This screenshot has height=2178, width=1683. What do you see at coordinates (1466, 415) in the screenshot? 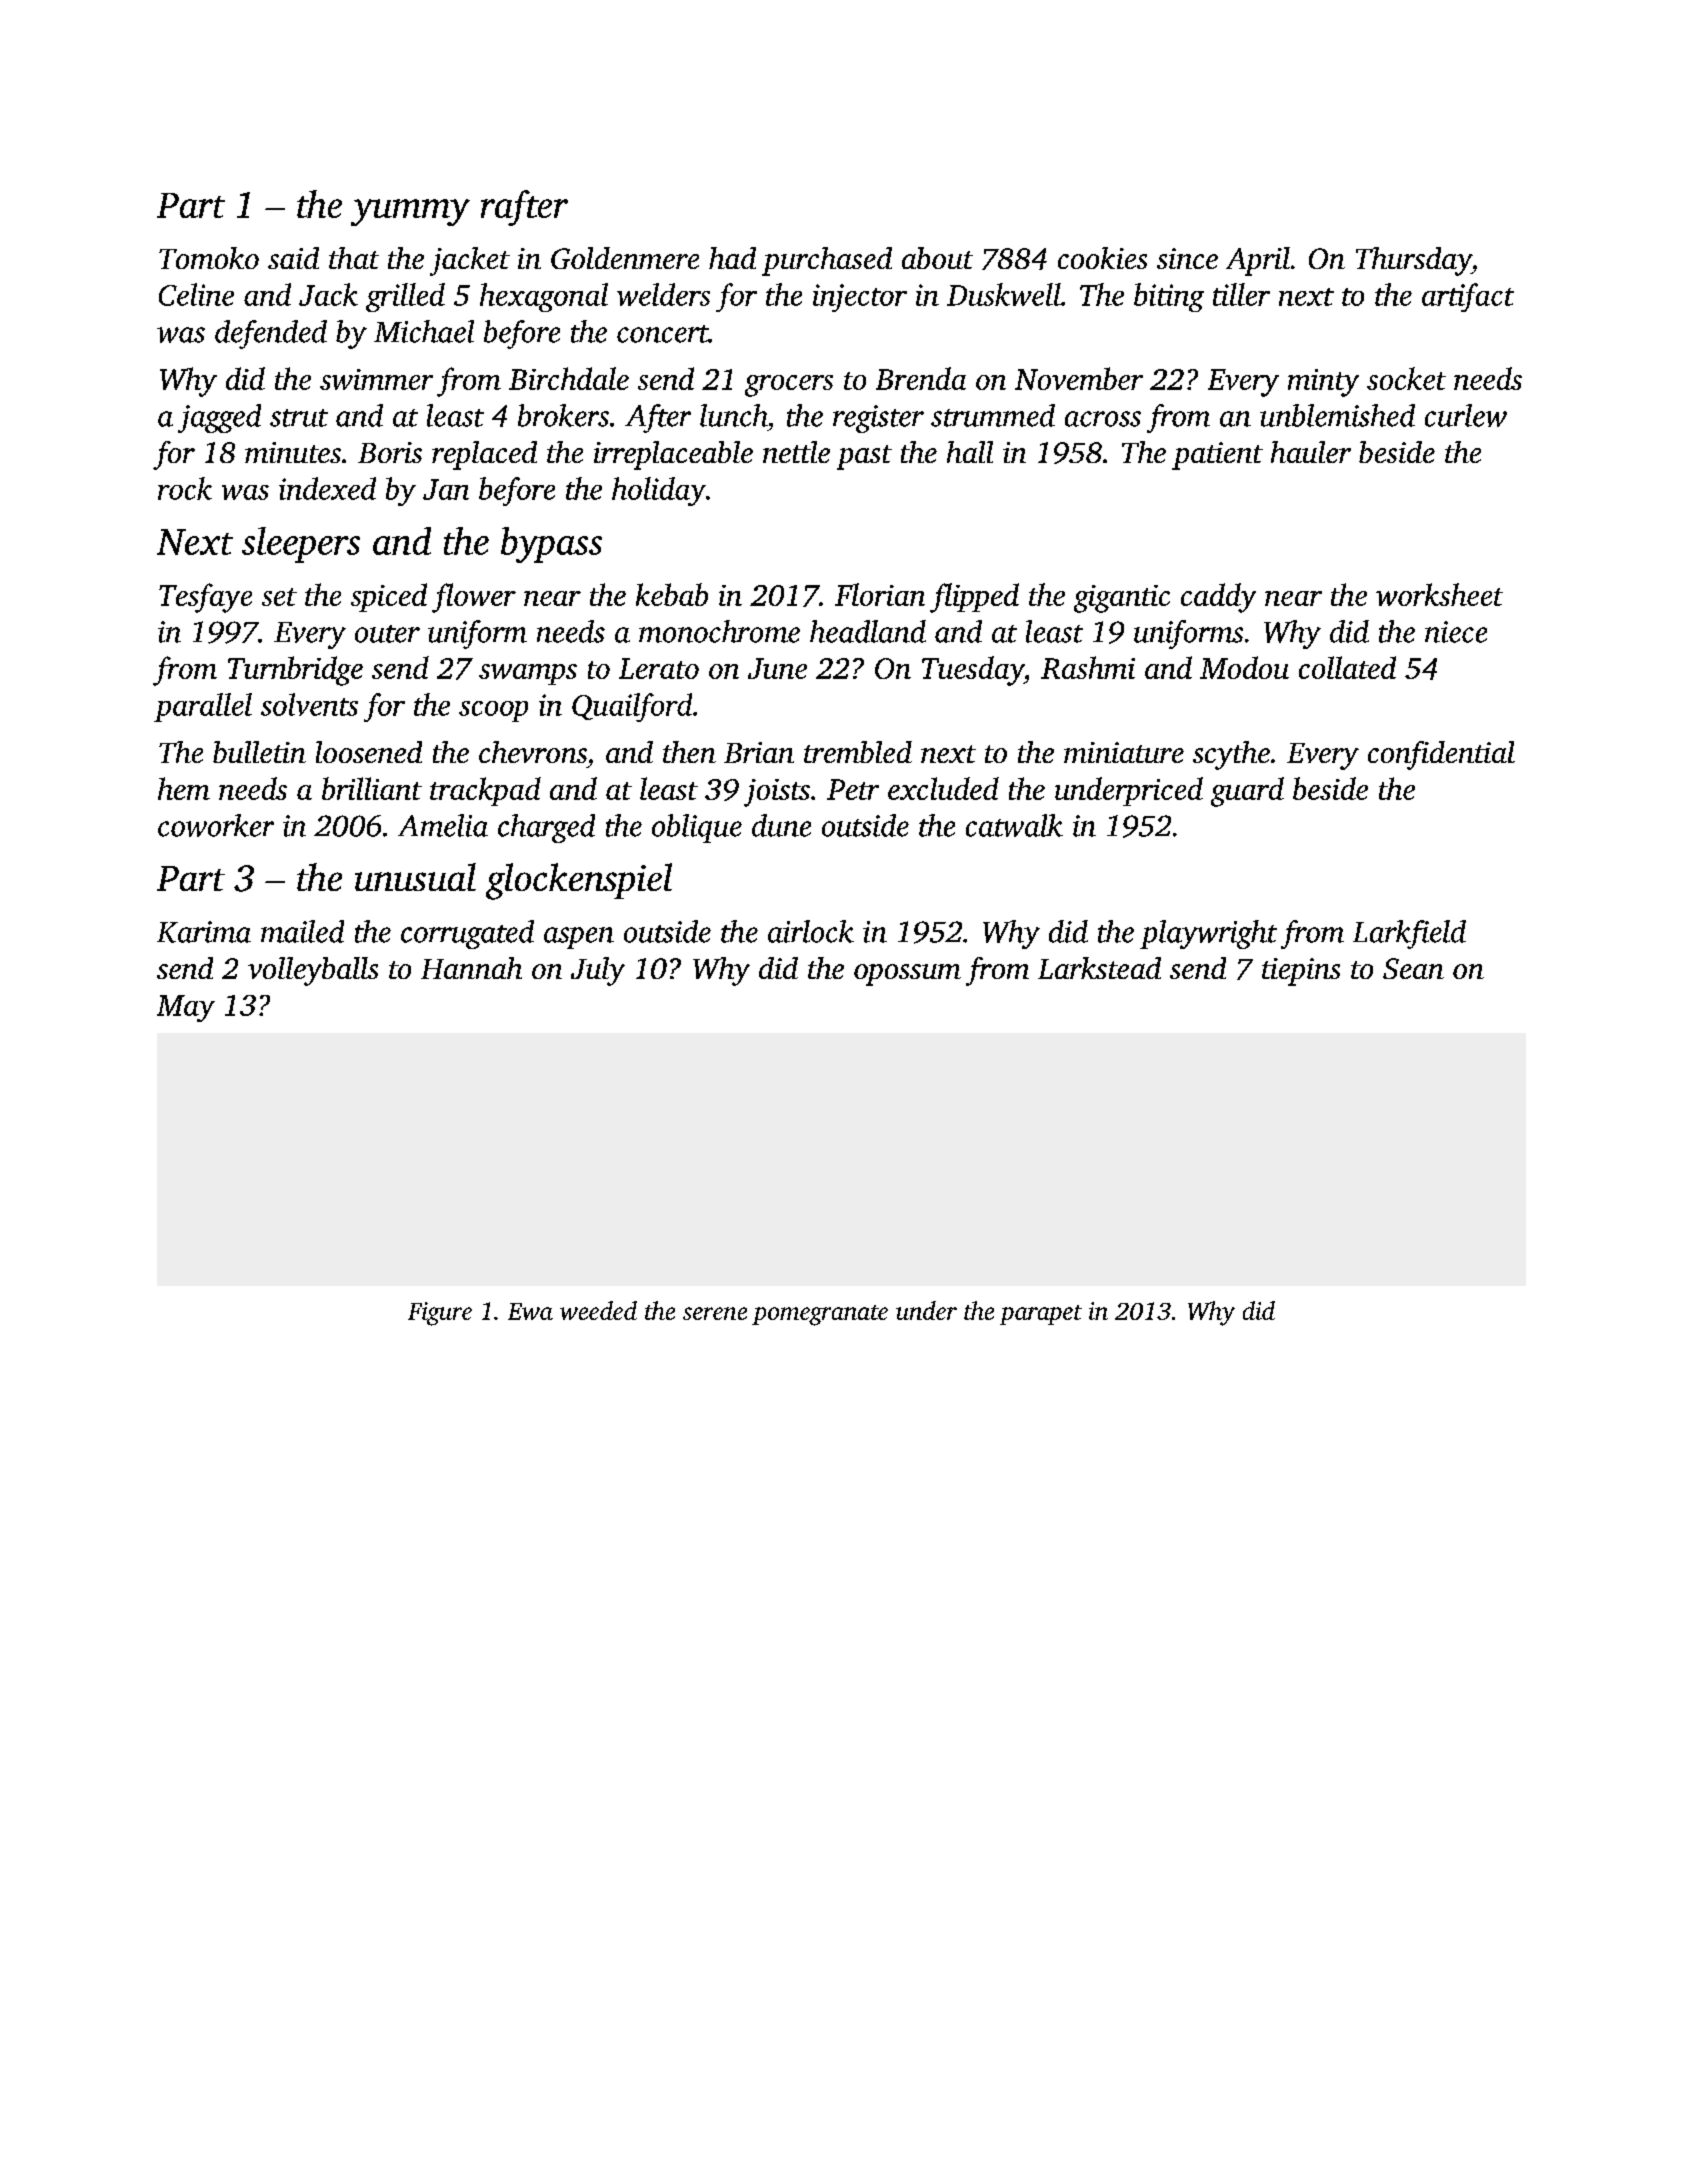
I see `curlew` at bounding box center [1466, 415].
